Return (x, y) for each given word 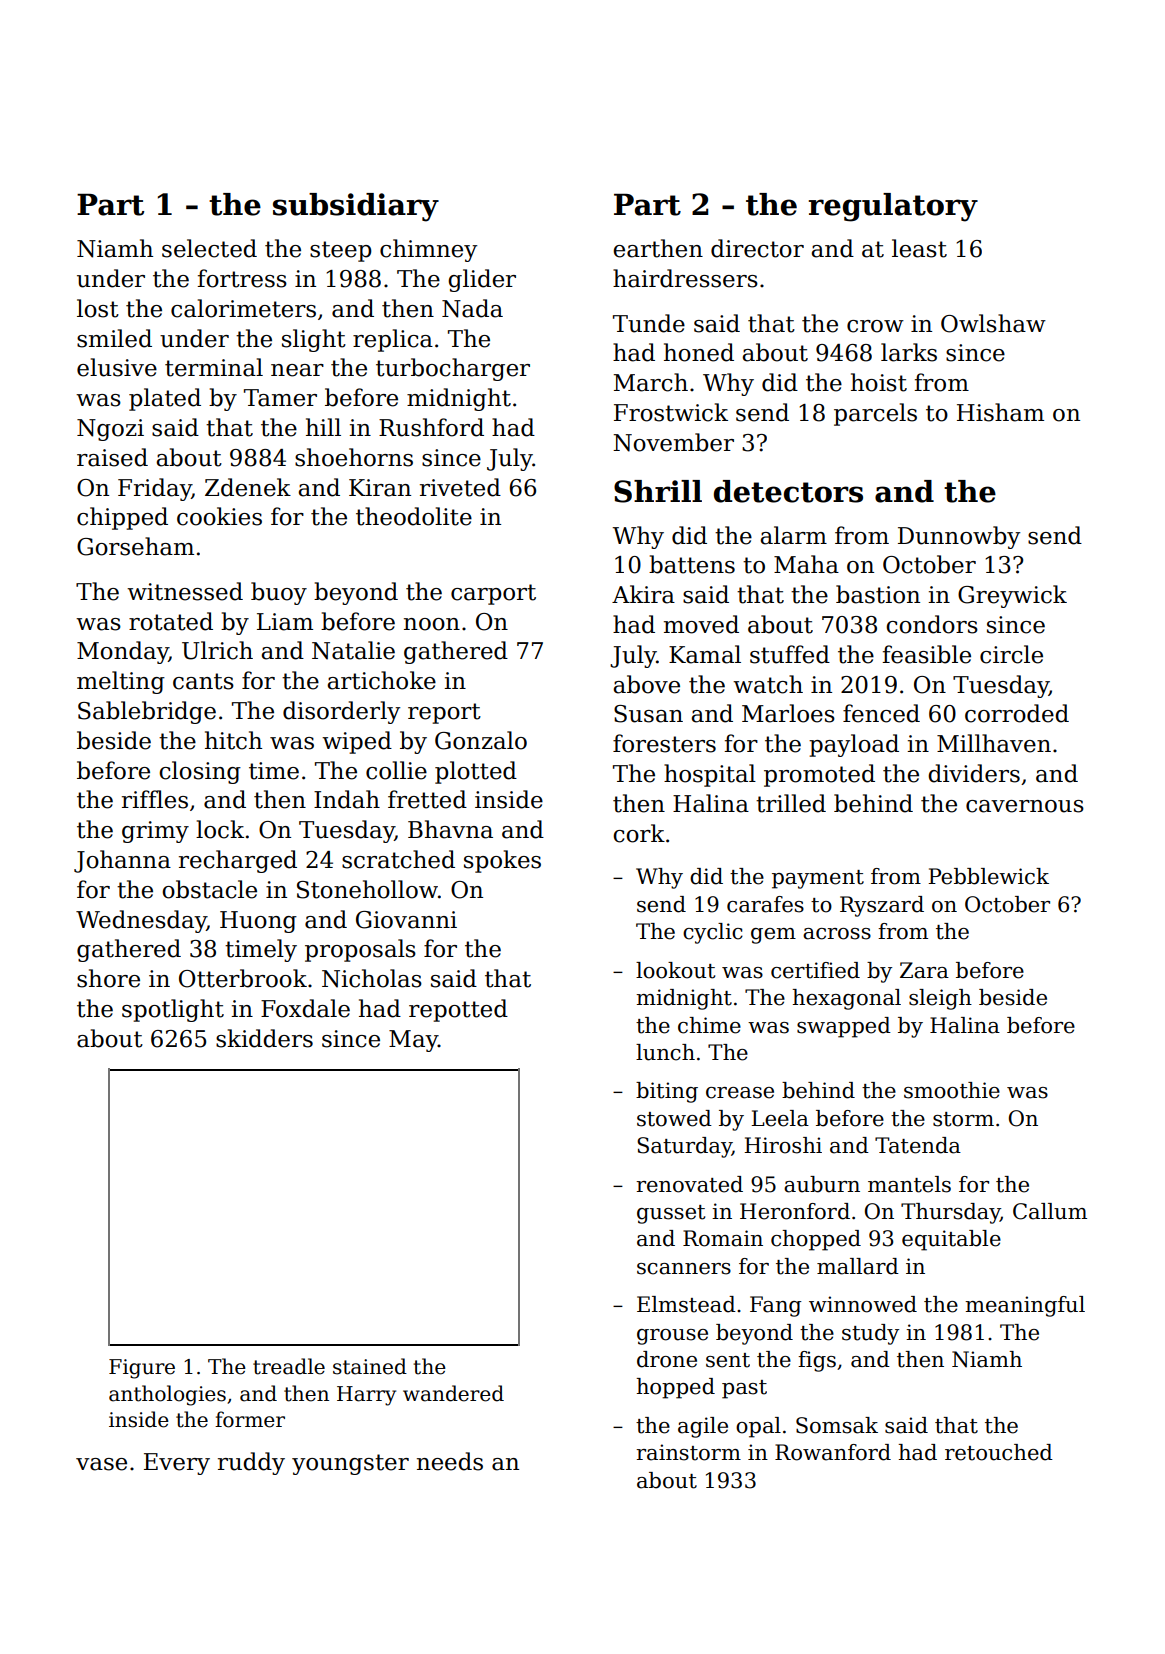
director (757, 248)
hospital (710, 775)
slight (314, 340)
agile (703, 1427)
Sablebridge (147, 712)
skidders (264, 1038)
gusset (671, 1214)
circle (1011, 654)
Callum (1050, 1211)
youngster (350, 1464)
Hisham (1000, 412)
